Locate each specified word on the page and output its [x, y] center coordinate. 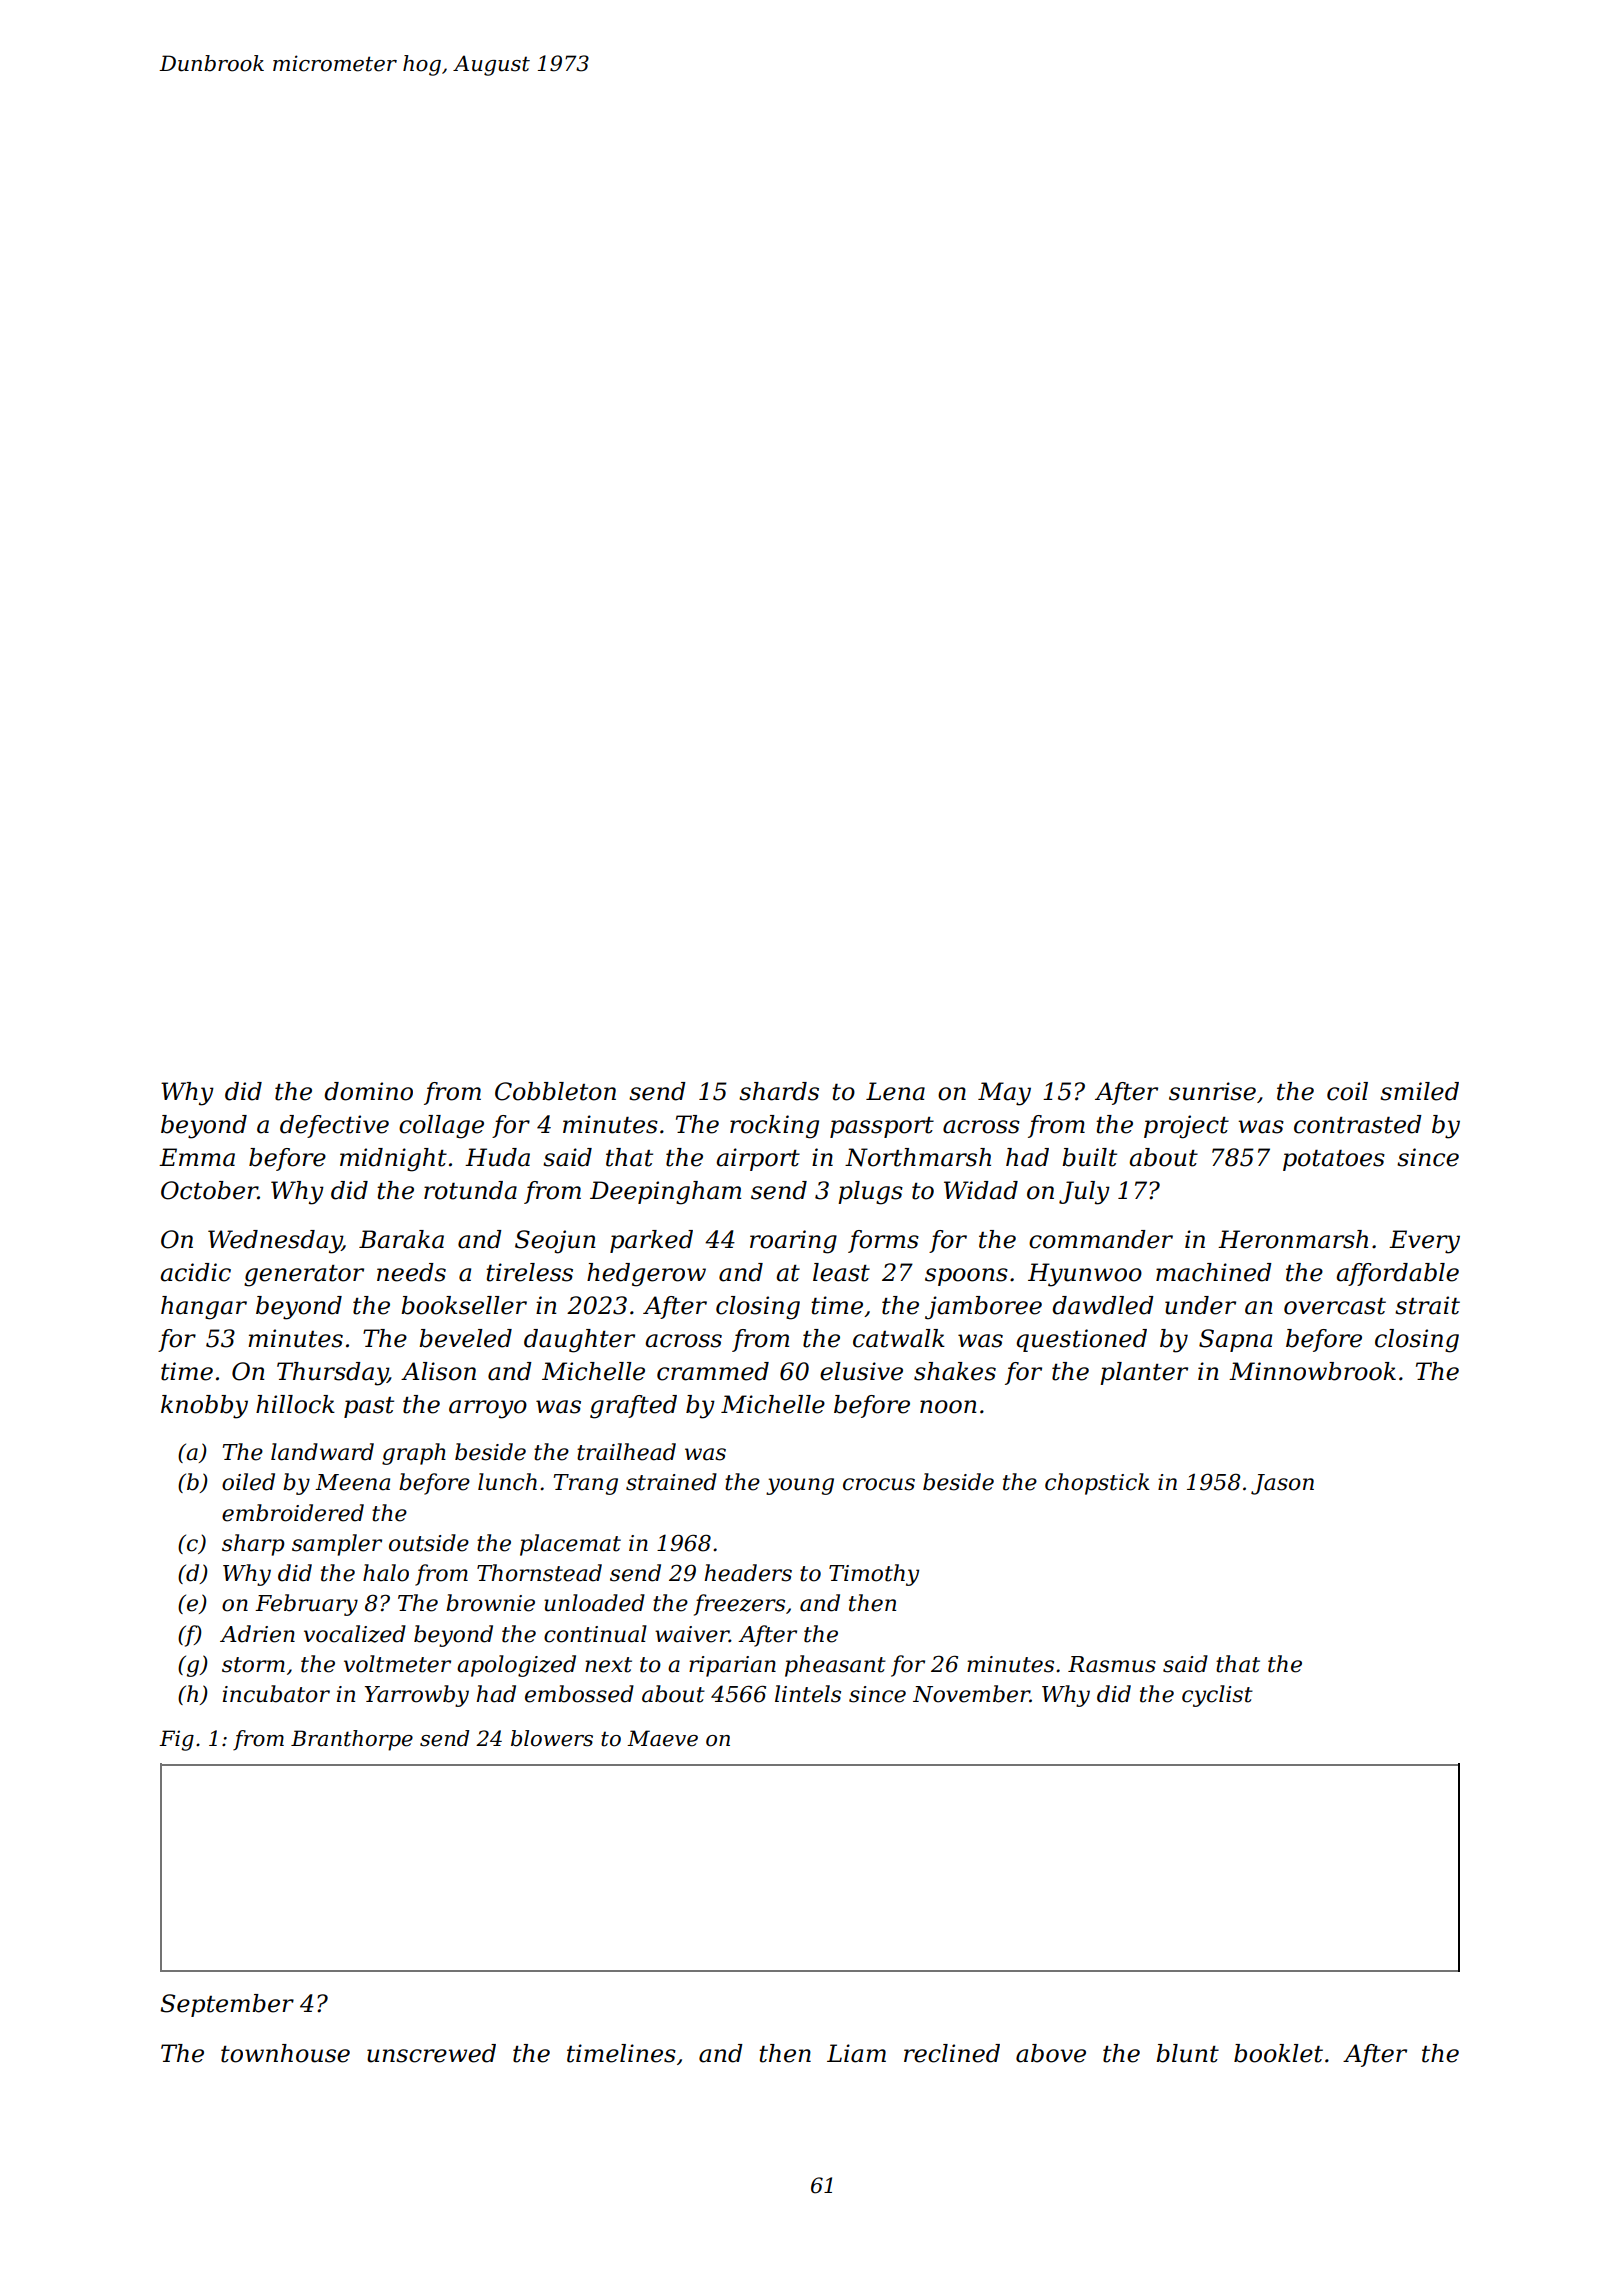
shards [779, 1091]
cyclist [1217, 1696]
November [971, 1694]
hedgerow [646, 1275]
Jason [1282, 1484]
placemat [570, 1545]
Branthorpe [352, 1740]
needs [411, 1272]
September [227, 2005]
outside [429, 1543]
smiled [1419, 1091]
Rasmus [1112, 1664]
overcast [1335, 1306]
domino [368, 1091]
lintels [808, 1694]
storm [253, 1665]
